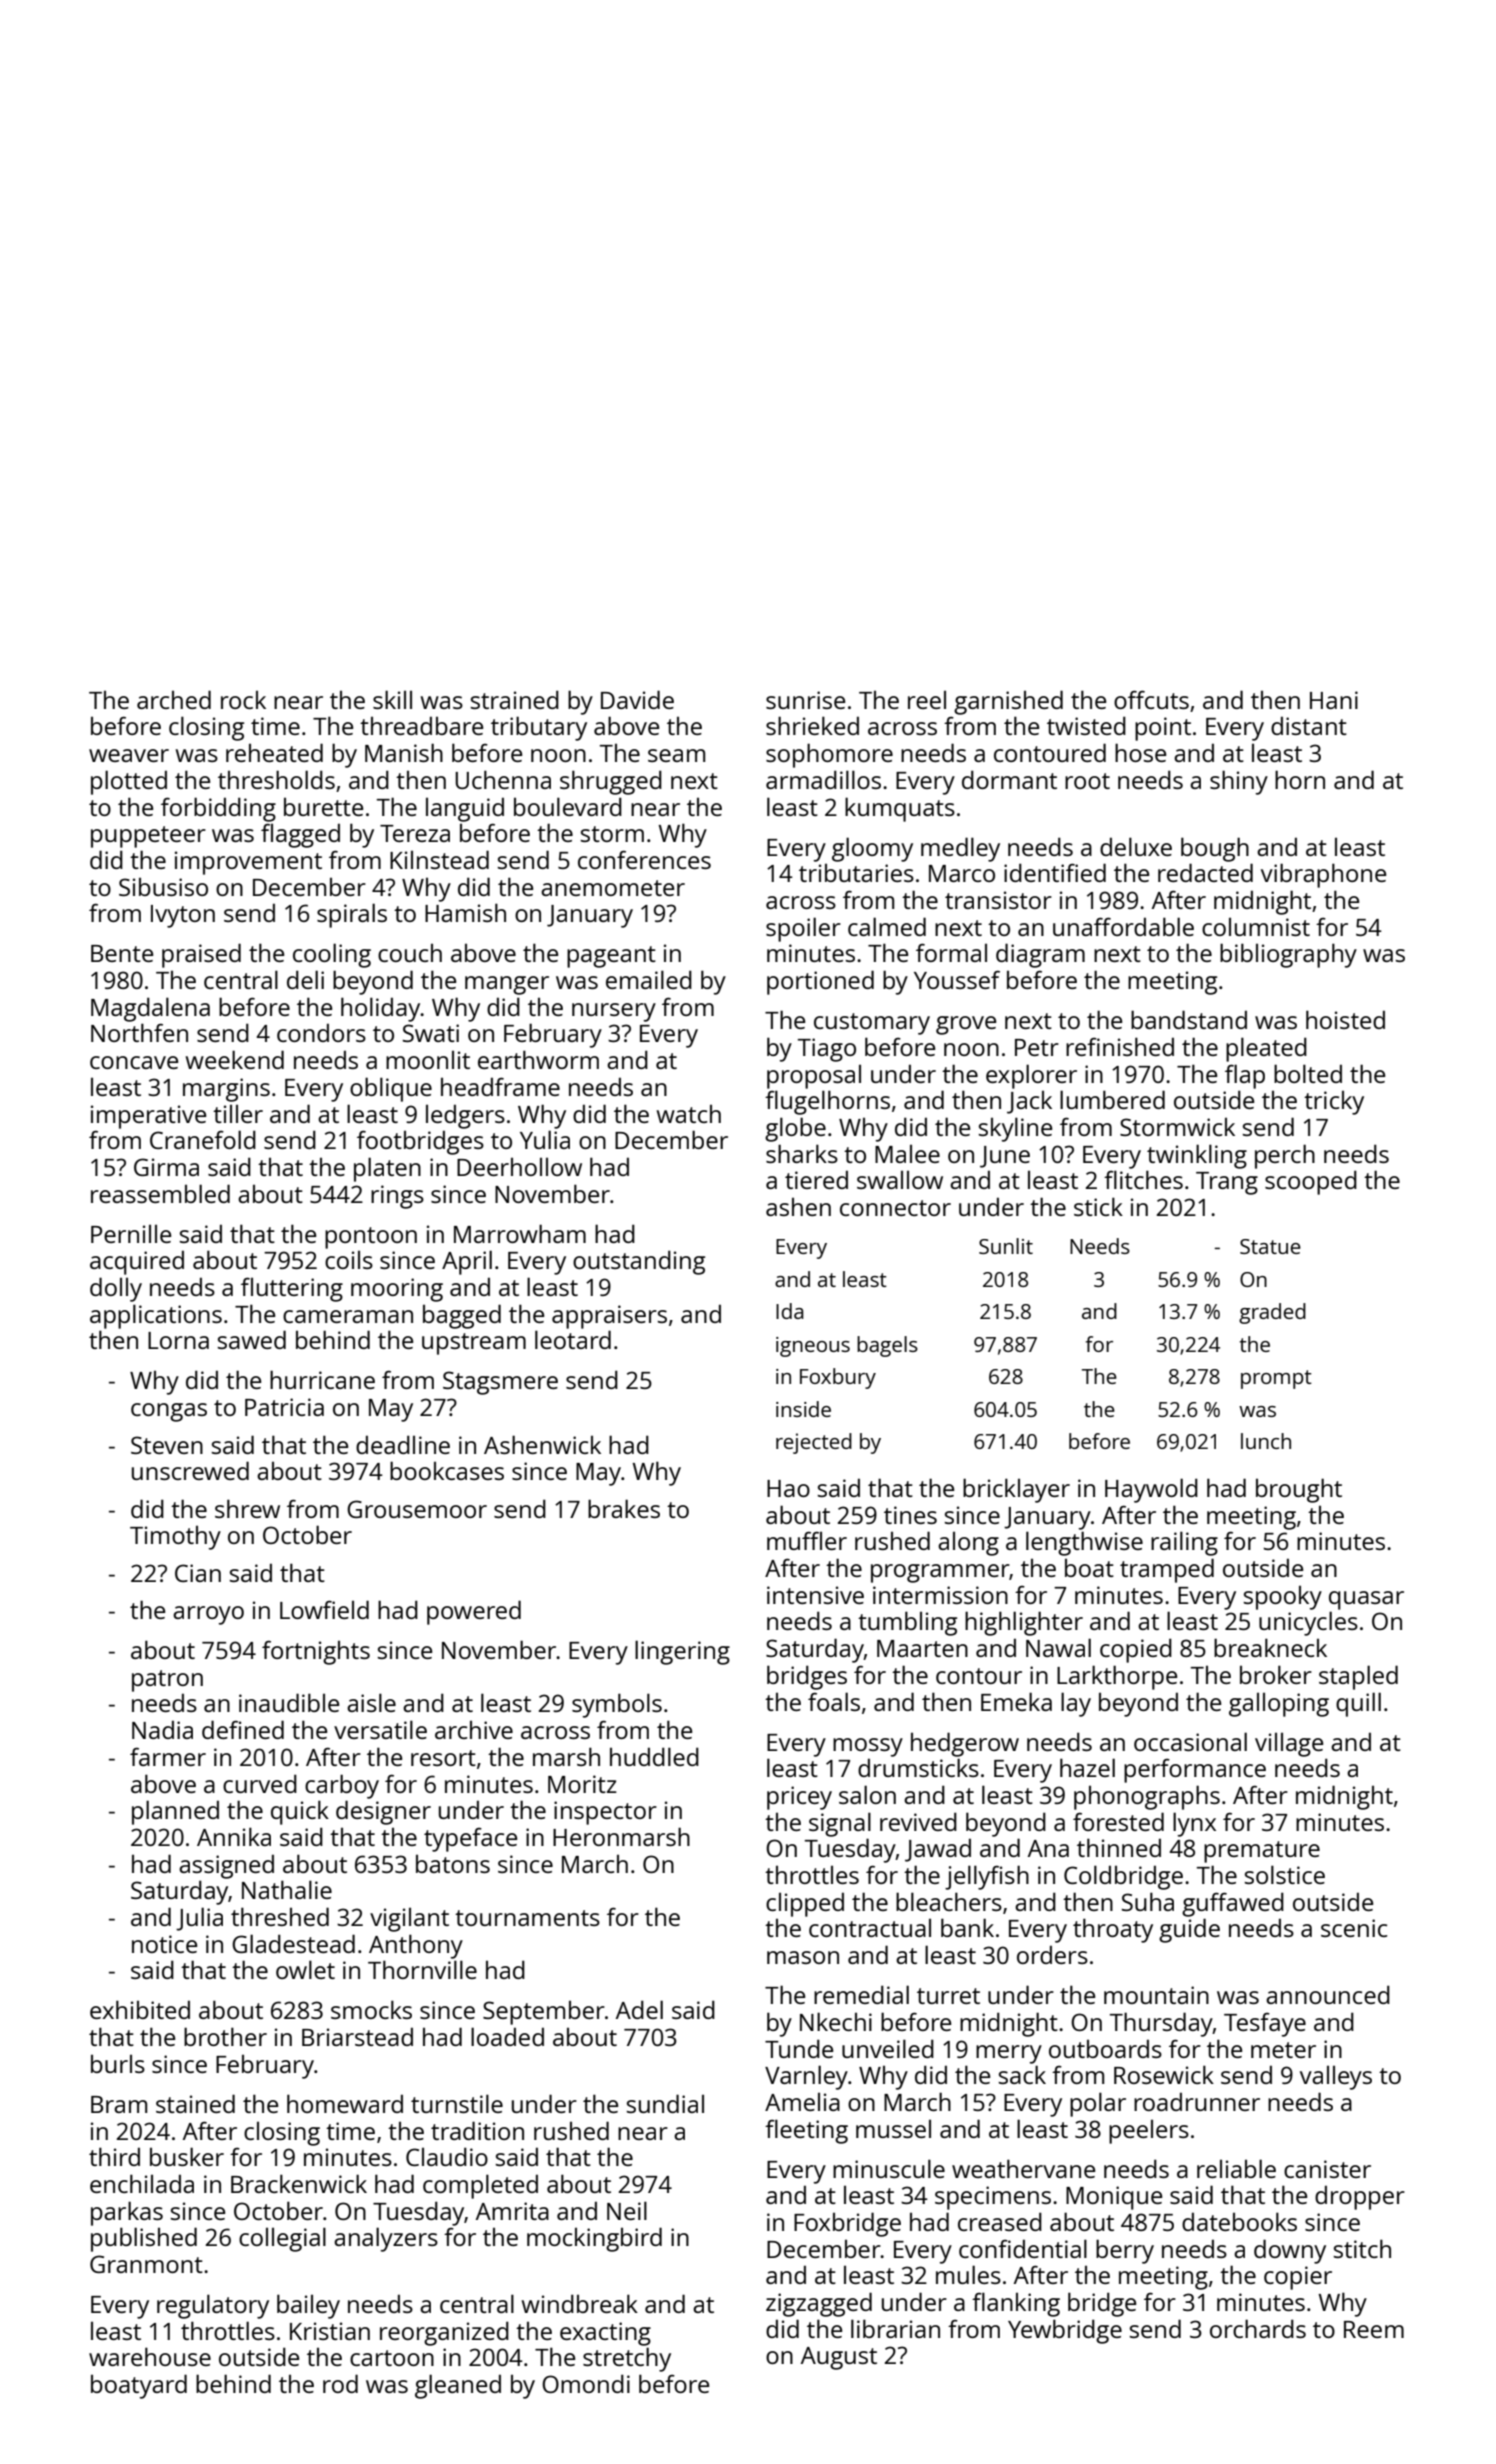 The width and height of the screenshot is (1496, 2464). What do you see at coordinates (316, 1653) in the screenshot?
I see `fortnights` at bounding box center [316, 1653].
